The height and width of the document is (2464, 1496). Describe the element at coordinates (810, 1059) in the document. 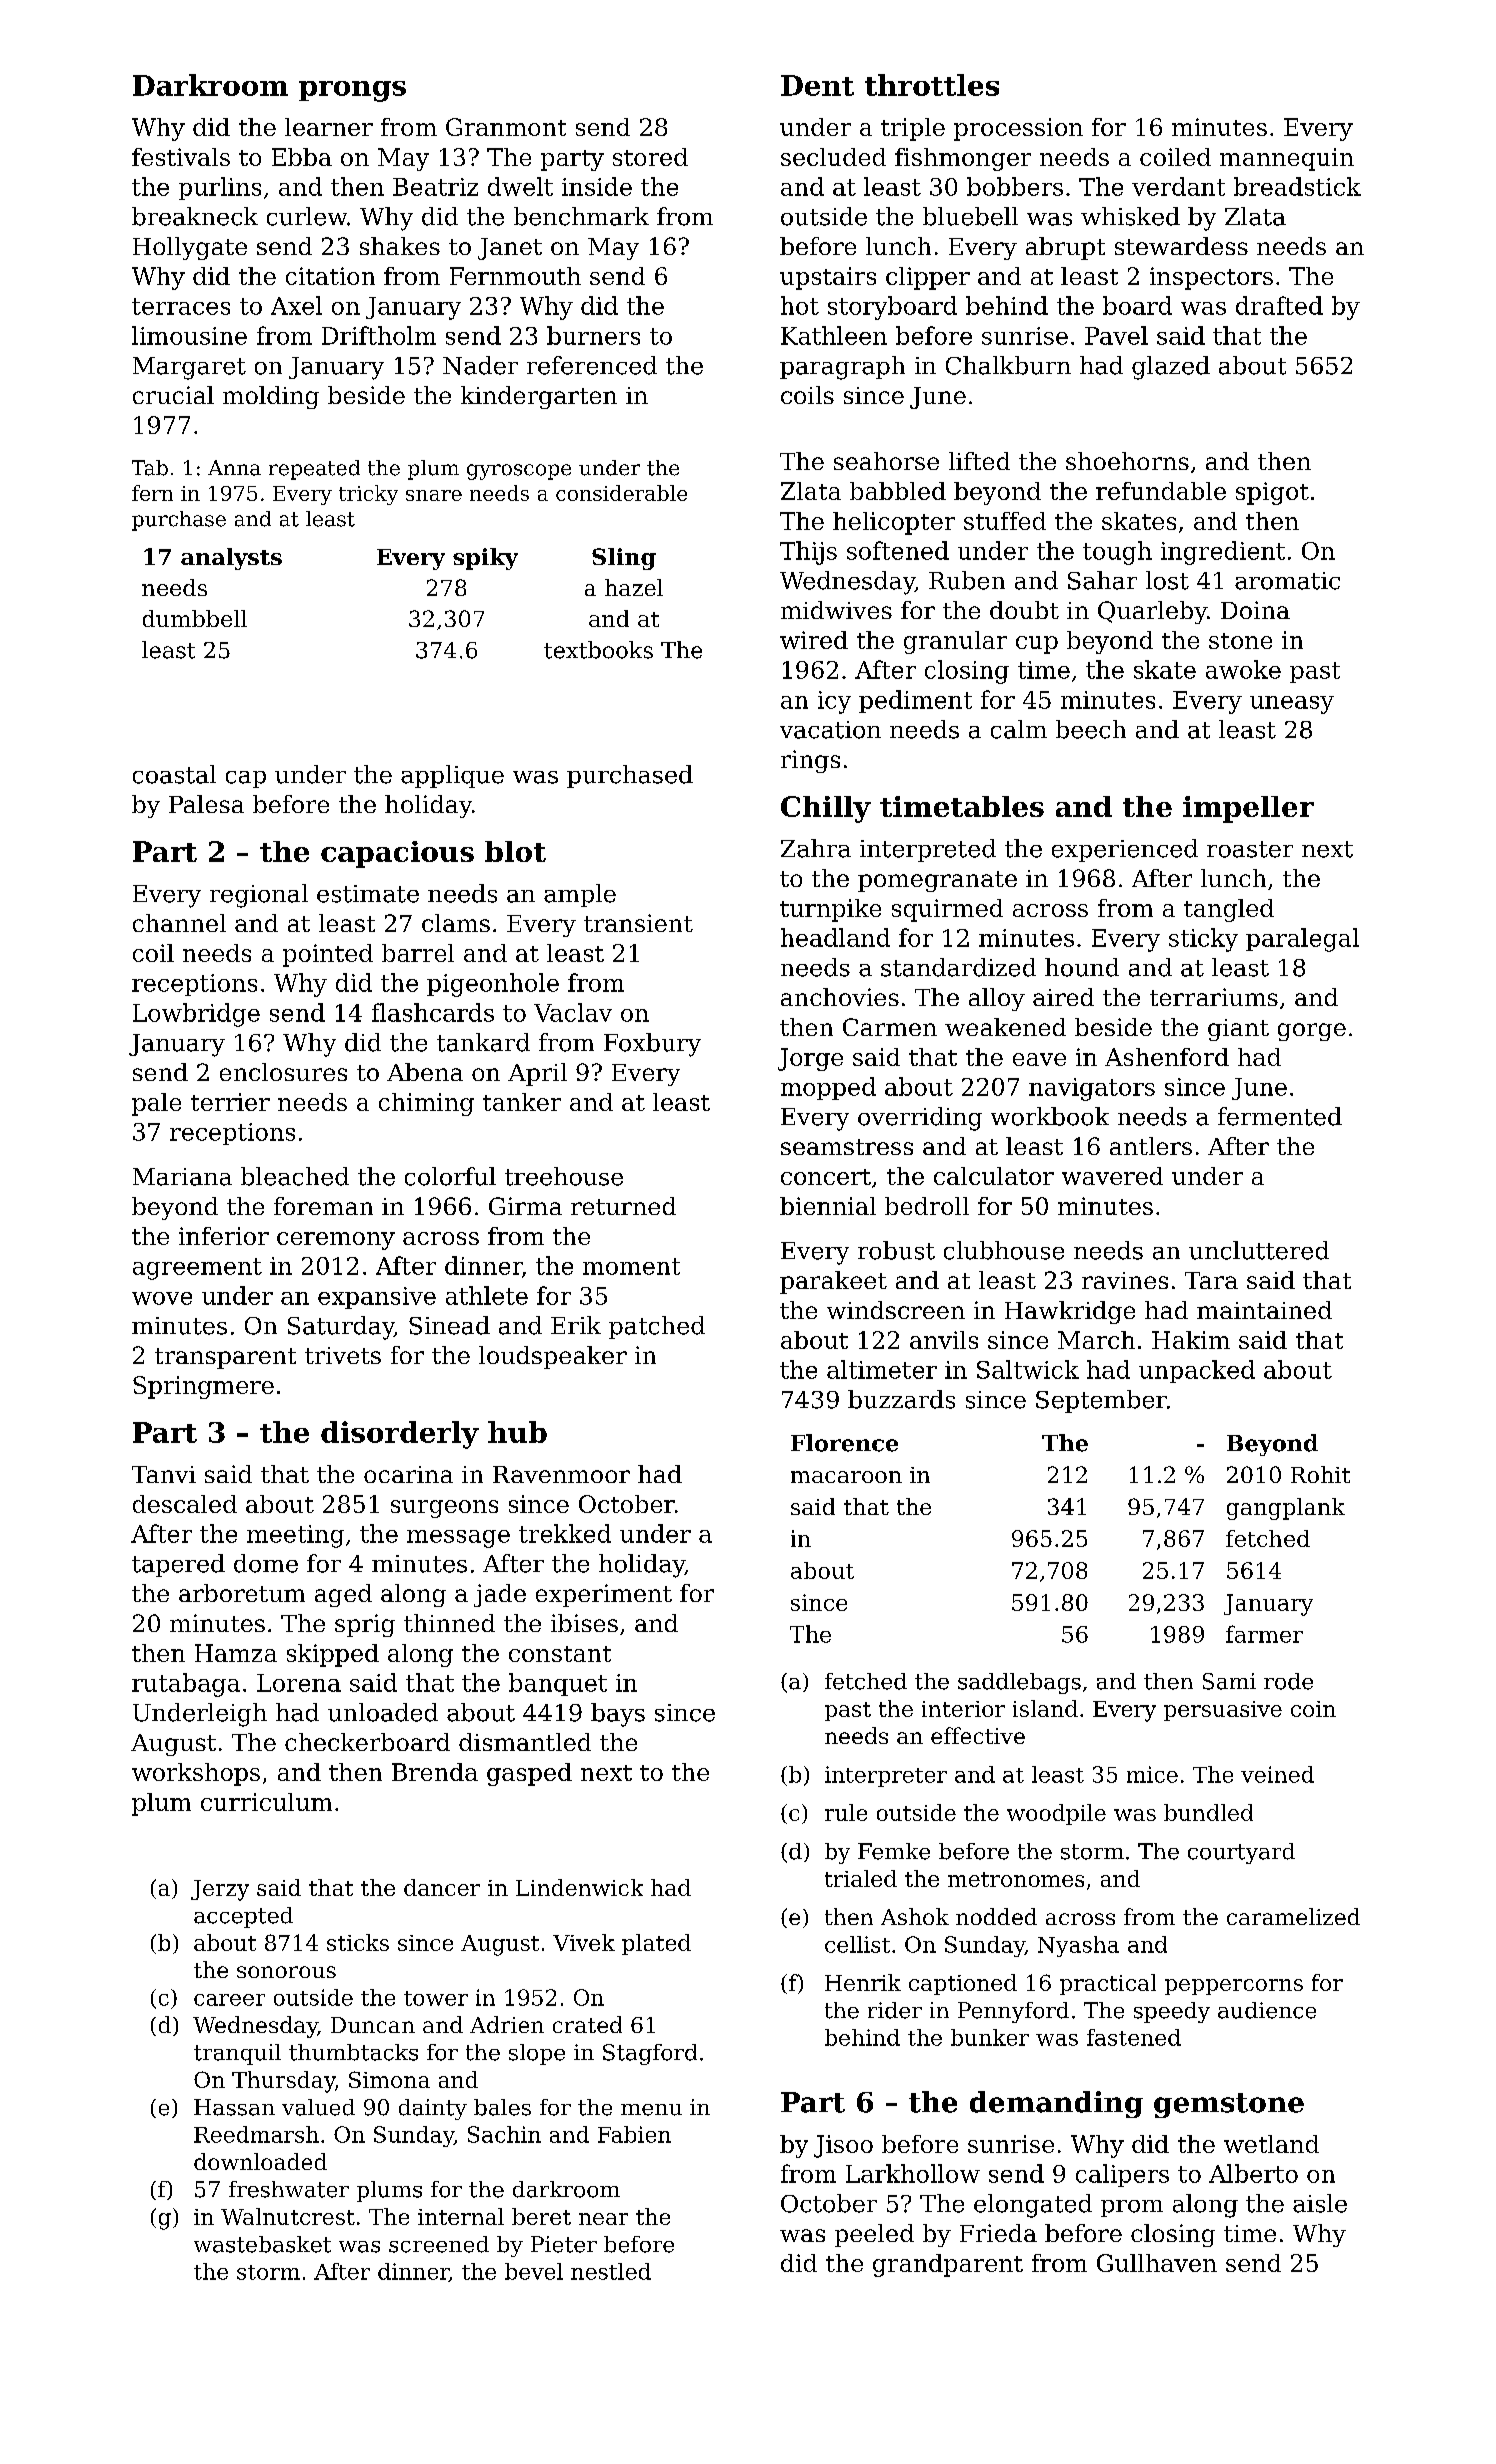

I see `Jorge` at that location.
